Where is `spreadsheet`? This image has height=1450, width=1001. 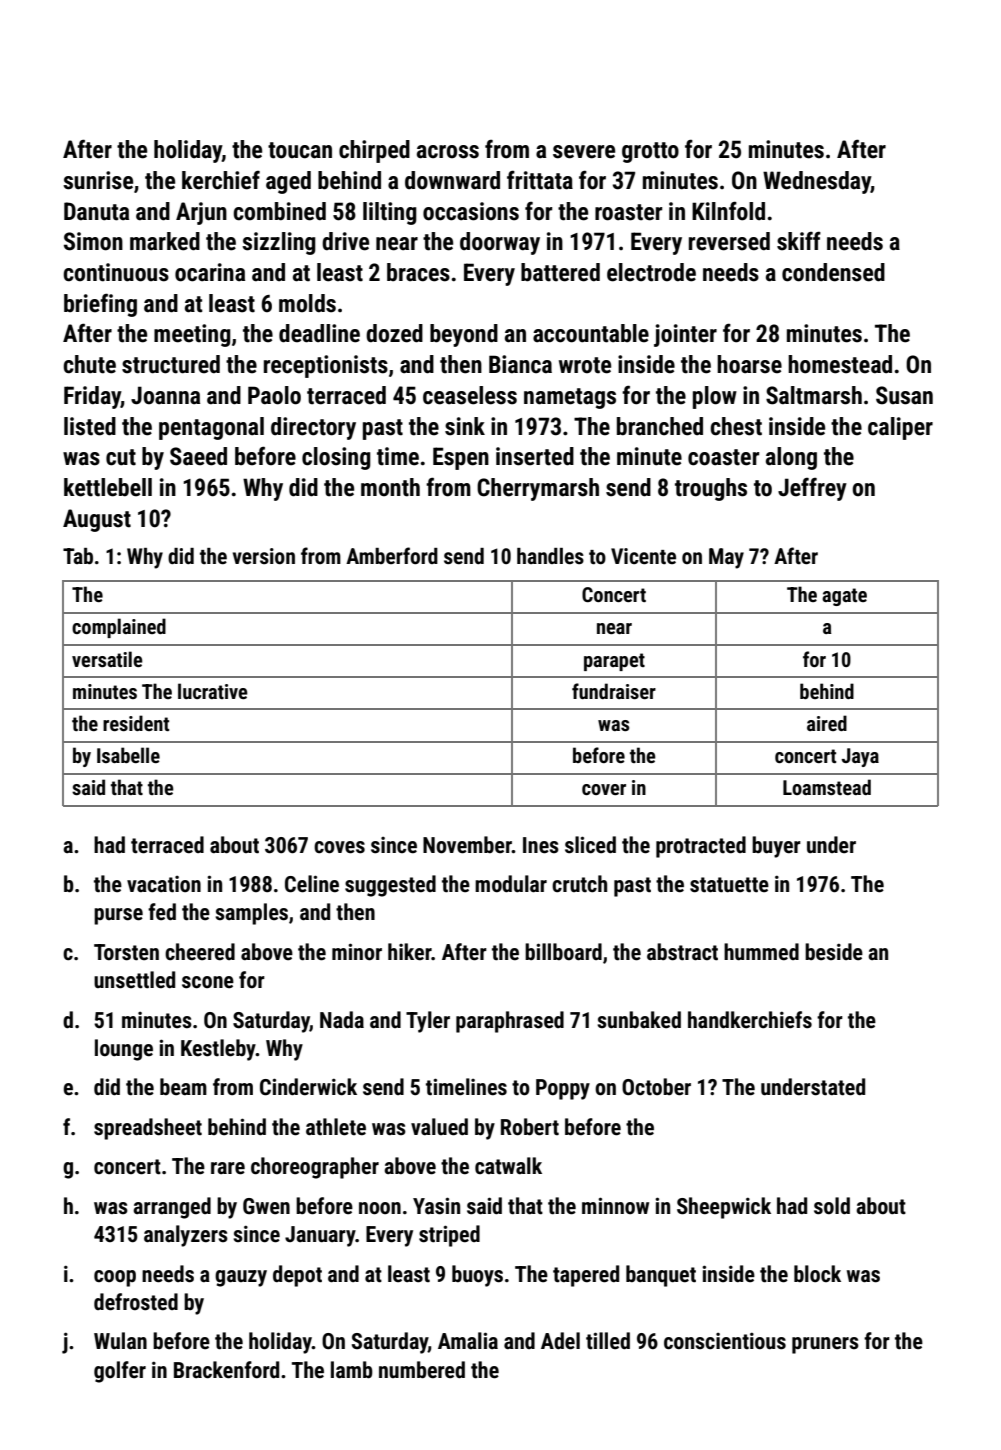 spreadsheet is located at coordinates (148, 1129).
